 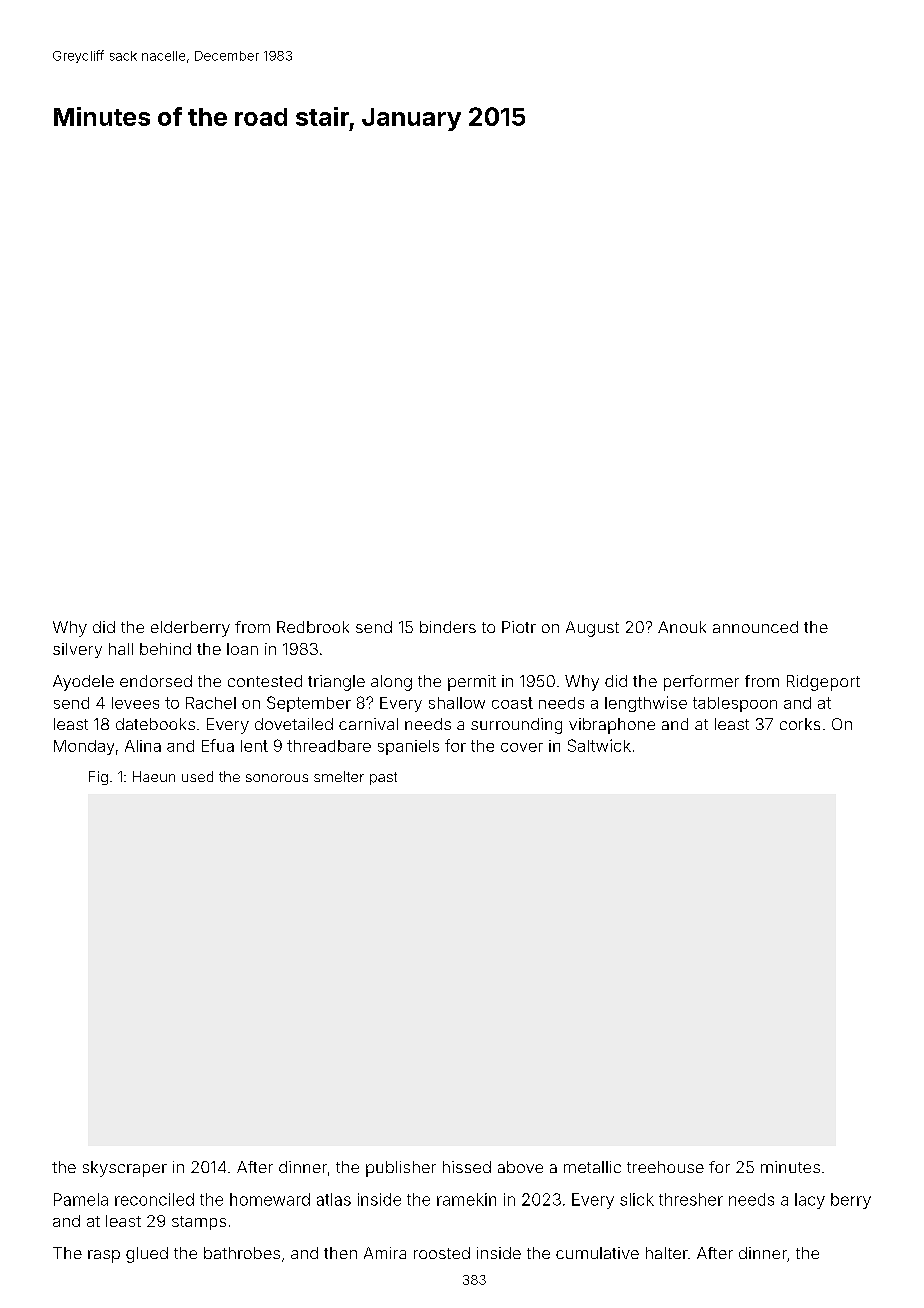 I want to click on announced, so click(x=755, y=627).
